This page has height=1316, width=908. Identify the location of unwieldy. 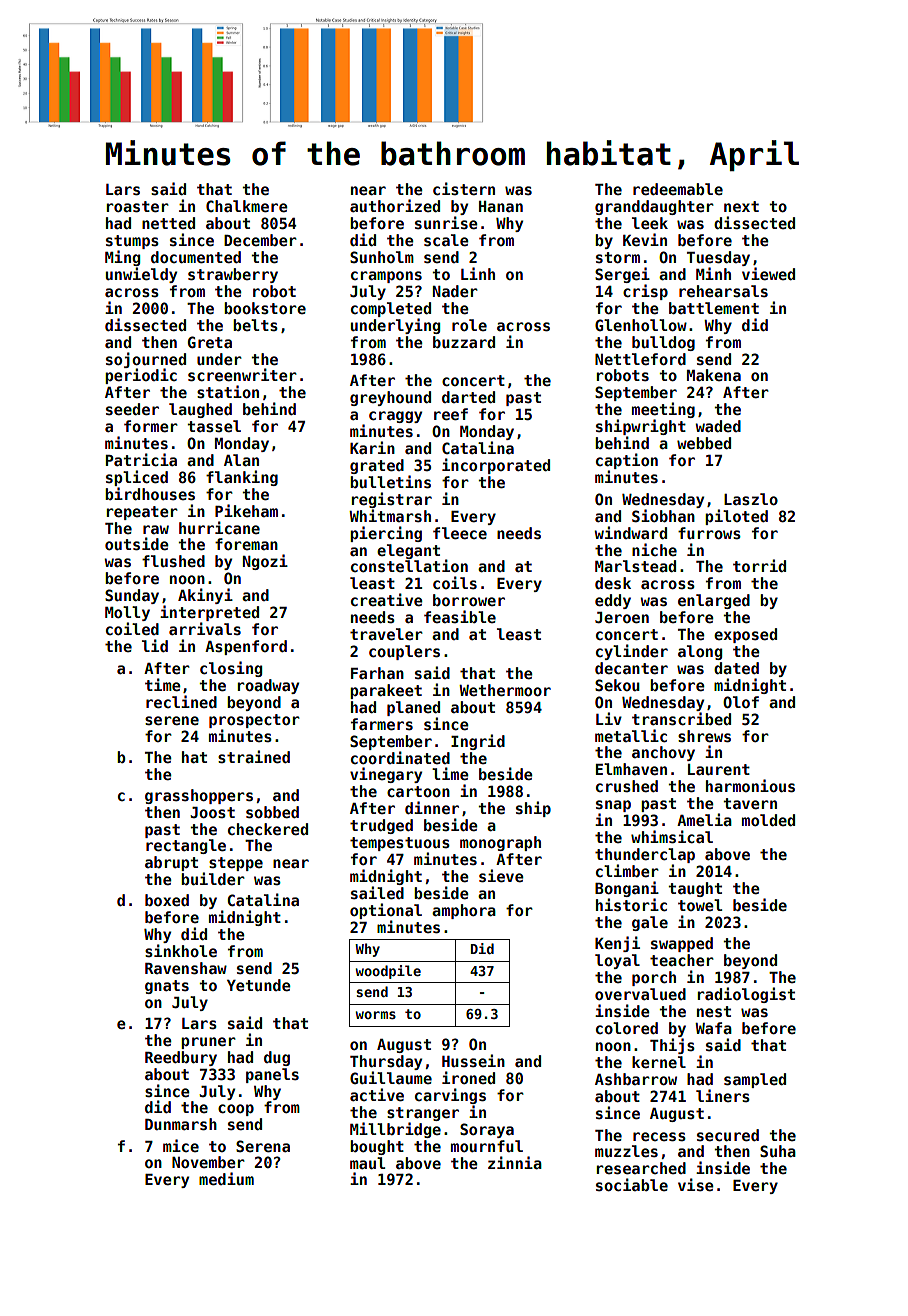
(141, 275).
